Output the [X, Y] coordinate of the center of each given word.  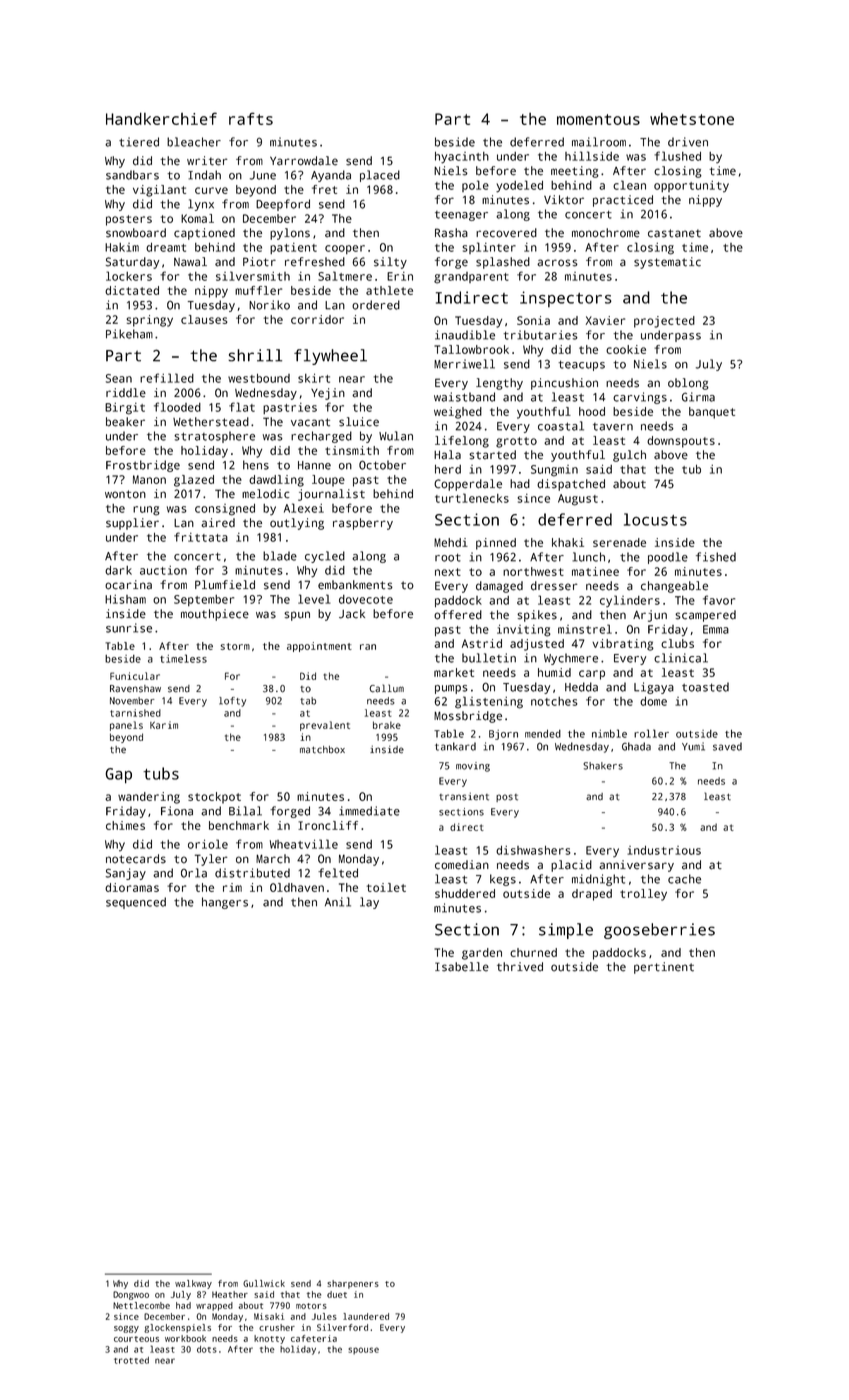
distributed [252, 873]
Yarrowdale [304, 161]
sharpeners [353, 1284]
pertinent [664, 968]
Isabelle [462, 967]
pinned [496, 544]
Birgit [125, 409]
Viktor [564, 200]
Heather [230, 1294]
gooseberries [659, 931]
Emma [716, 629]
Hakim [122, 247]
